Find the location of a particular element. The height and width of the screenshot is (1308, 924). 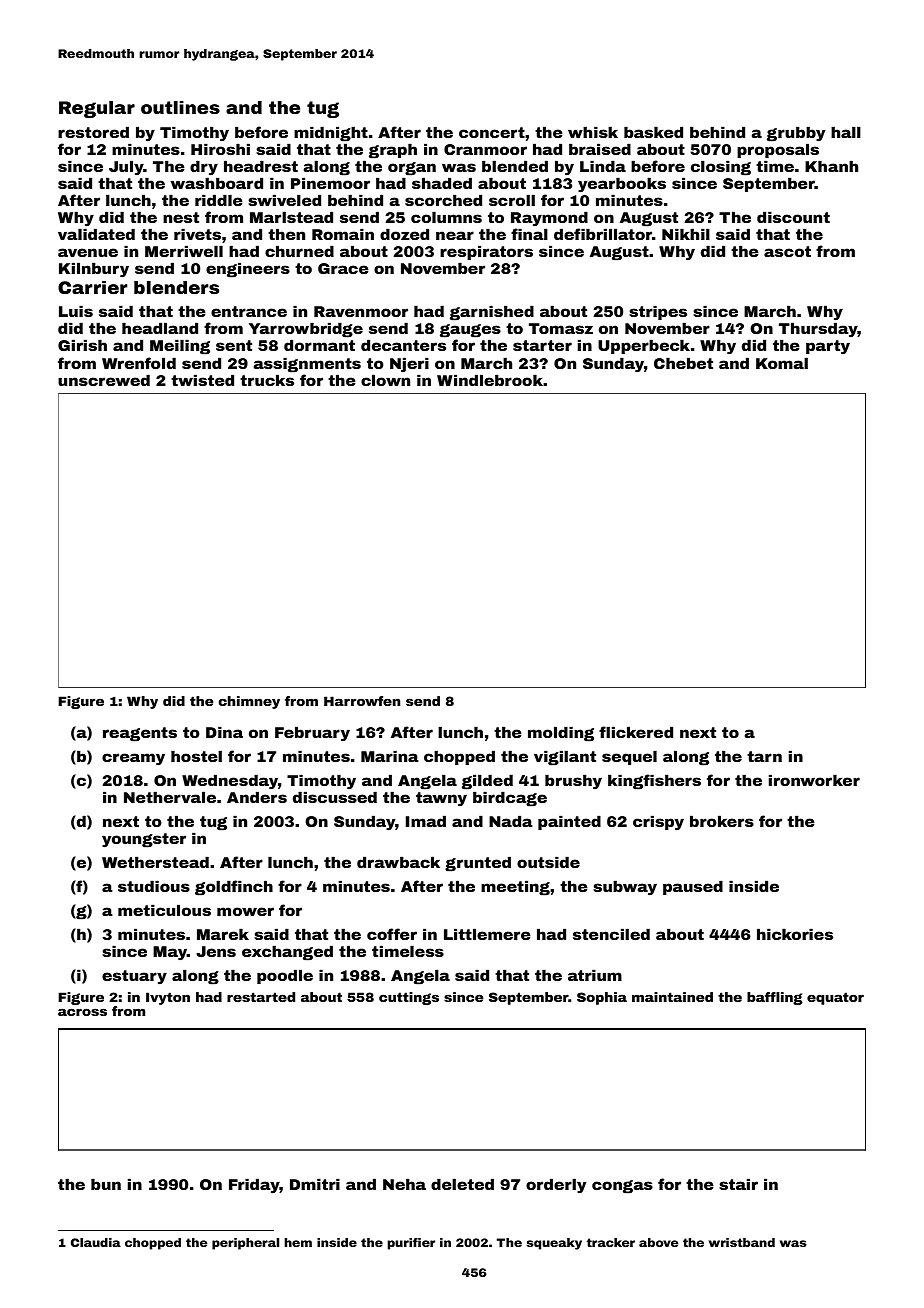

Harrowfen is located at coordinates (362, 701).
